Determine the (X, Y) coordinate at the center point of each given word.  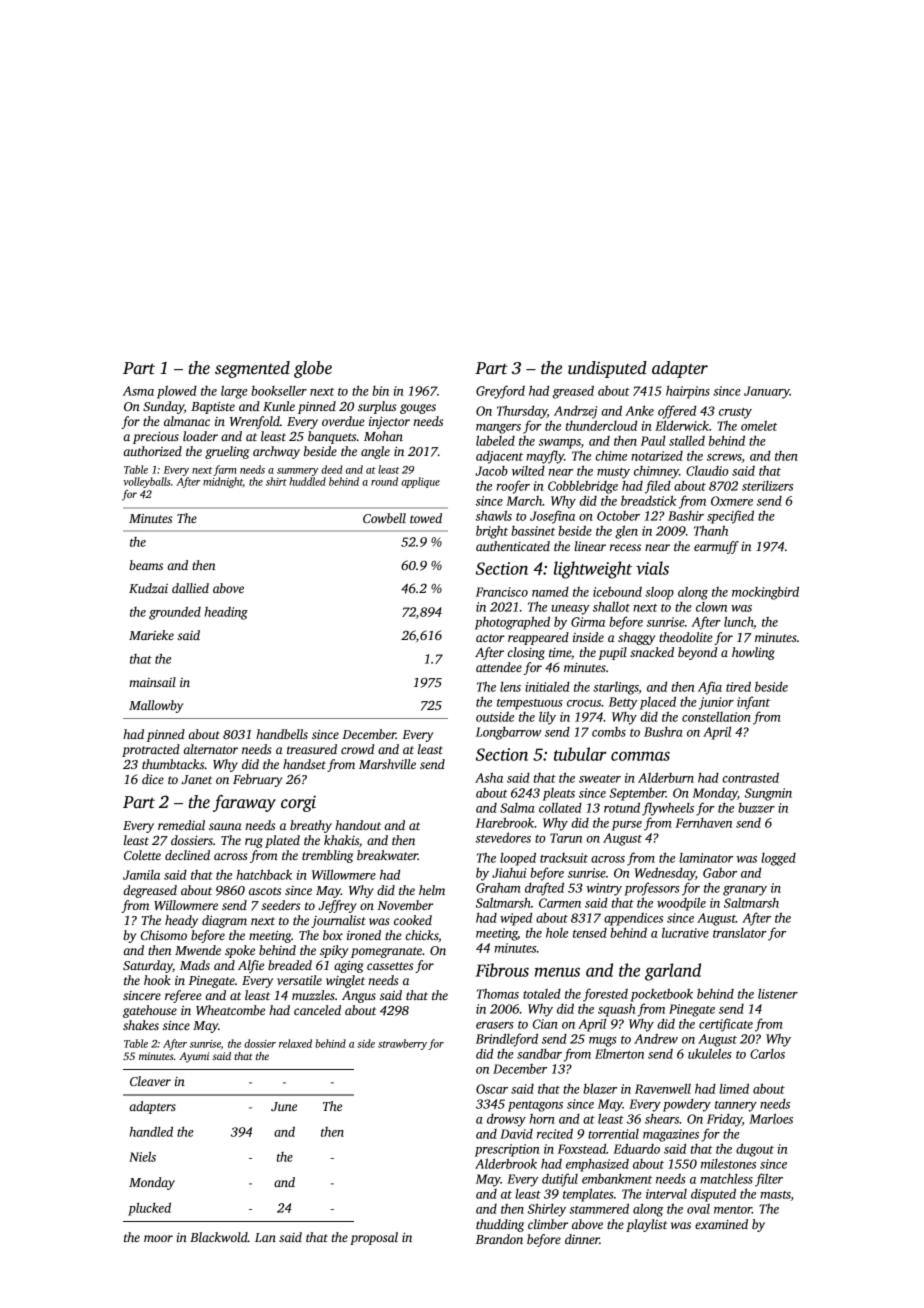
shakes (141, 1025)
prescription (507, 1150)
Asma (138, 391)
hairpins (688, 392)
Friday (724, 1120)
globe (313, 369)
